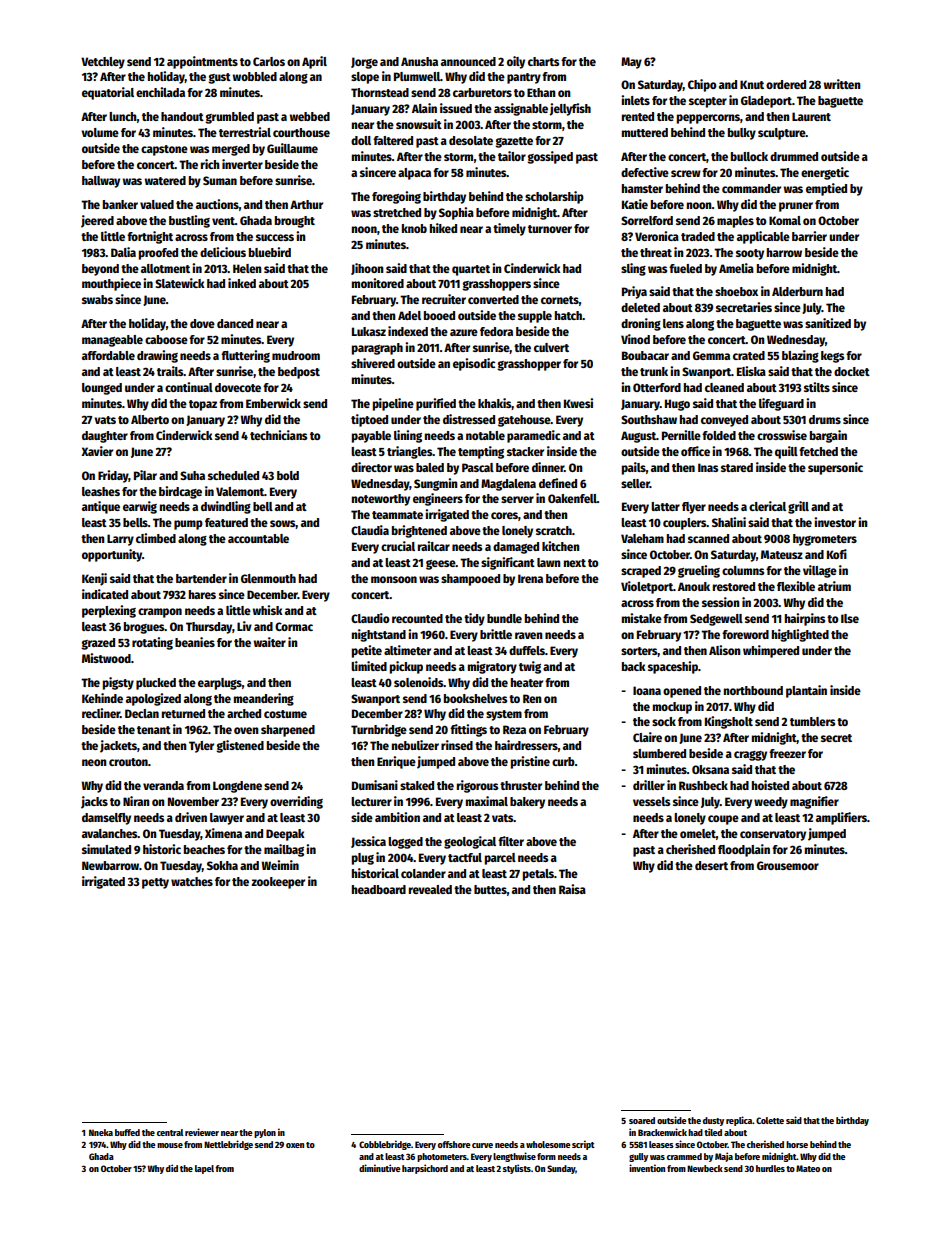 The image size is (952, 1233). Describe the element at coordinates (430, 889) in the screenshot. I see `revealed` at that location.
